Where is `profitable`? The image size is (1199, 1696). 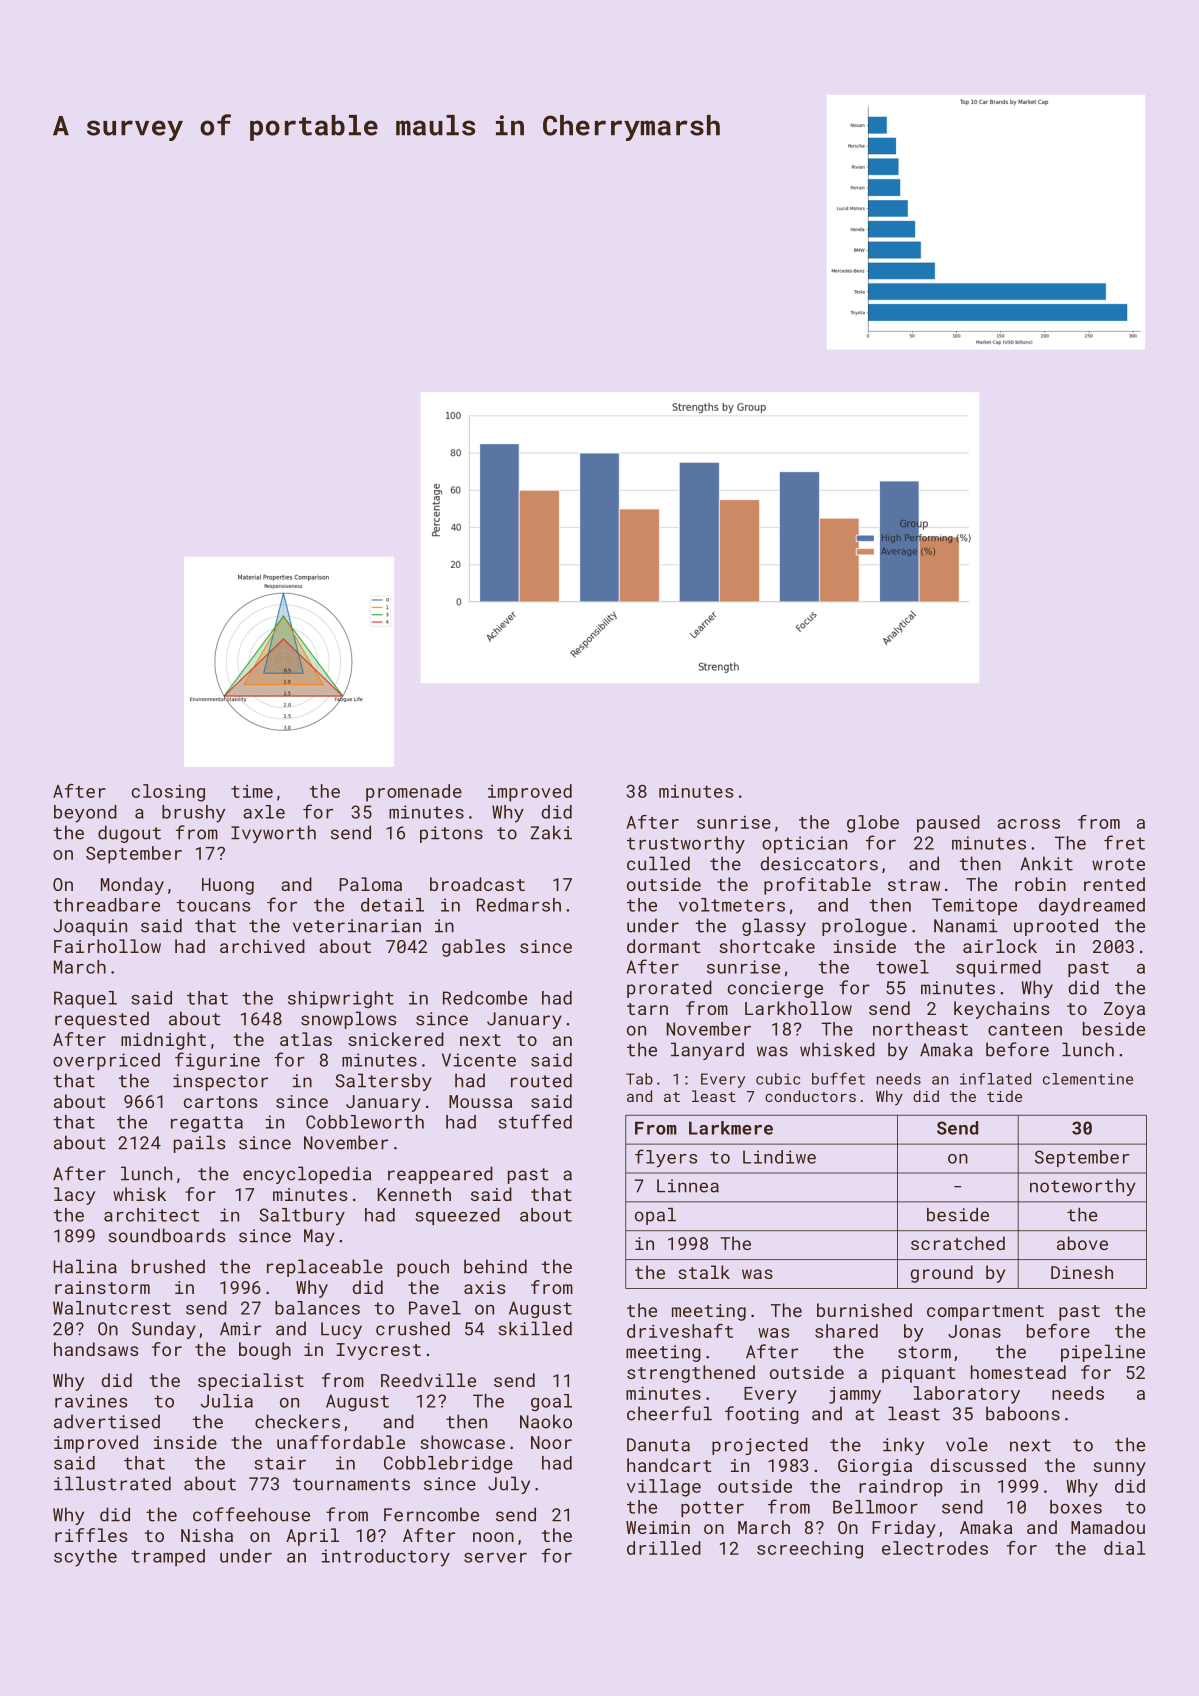
profitable is located at coordinates (817, 886).
